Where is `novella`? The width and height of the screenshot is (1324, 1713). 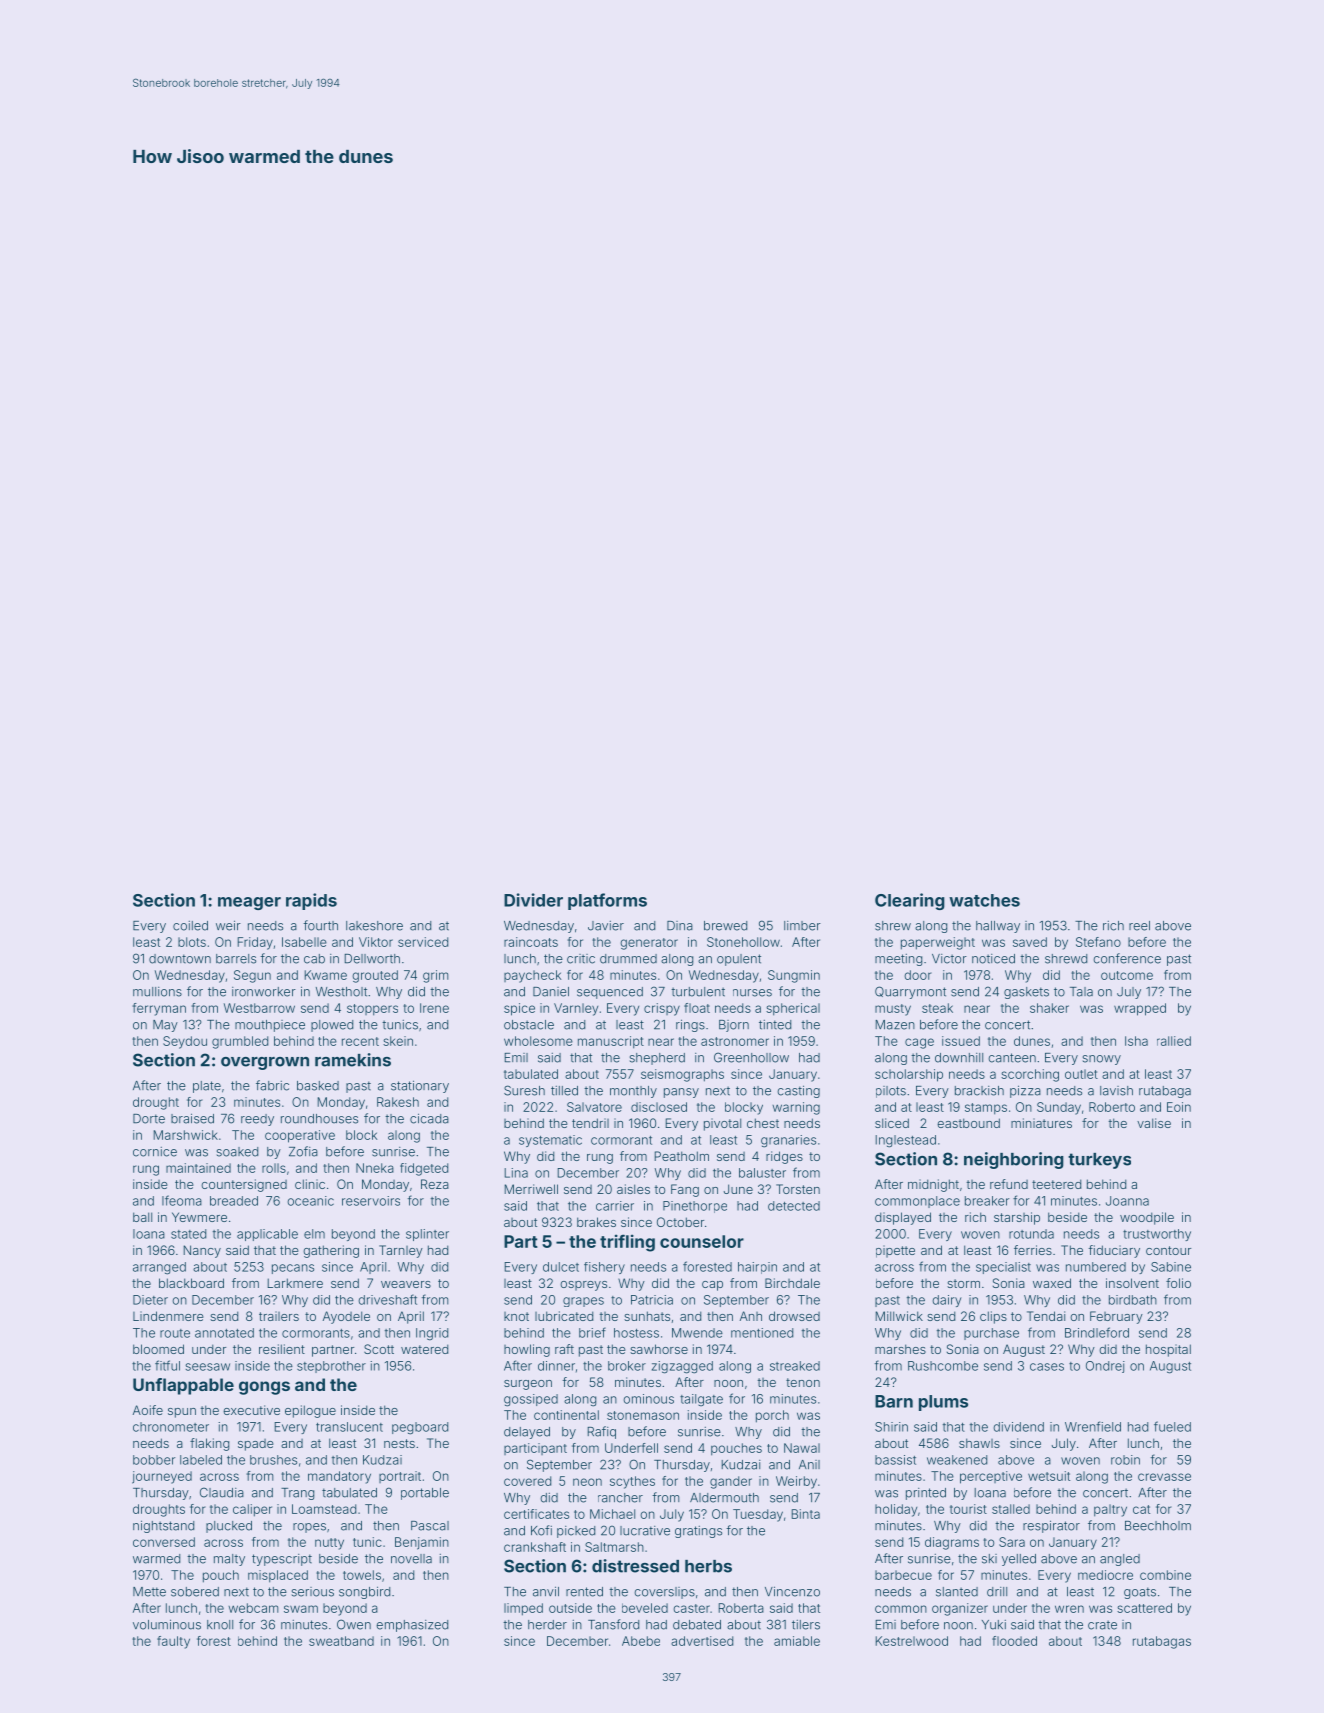 novella is located at coordinates (411, 1559).
